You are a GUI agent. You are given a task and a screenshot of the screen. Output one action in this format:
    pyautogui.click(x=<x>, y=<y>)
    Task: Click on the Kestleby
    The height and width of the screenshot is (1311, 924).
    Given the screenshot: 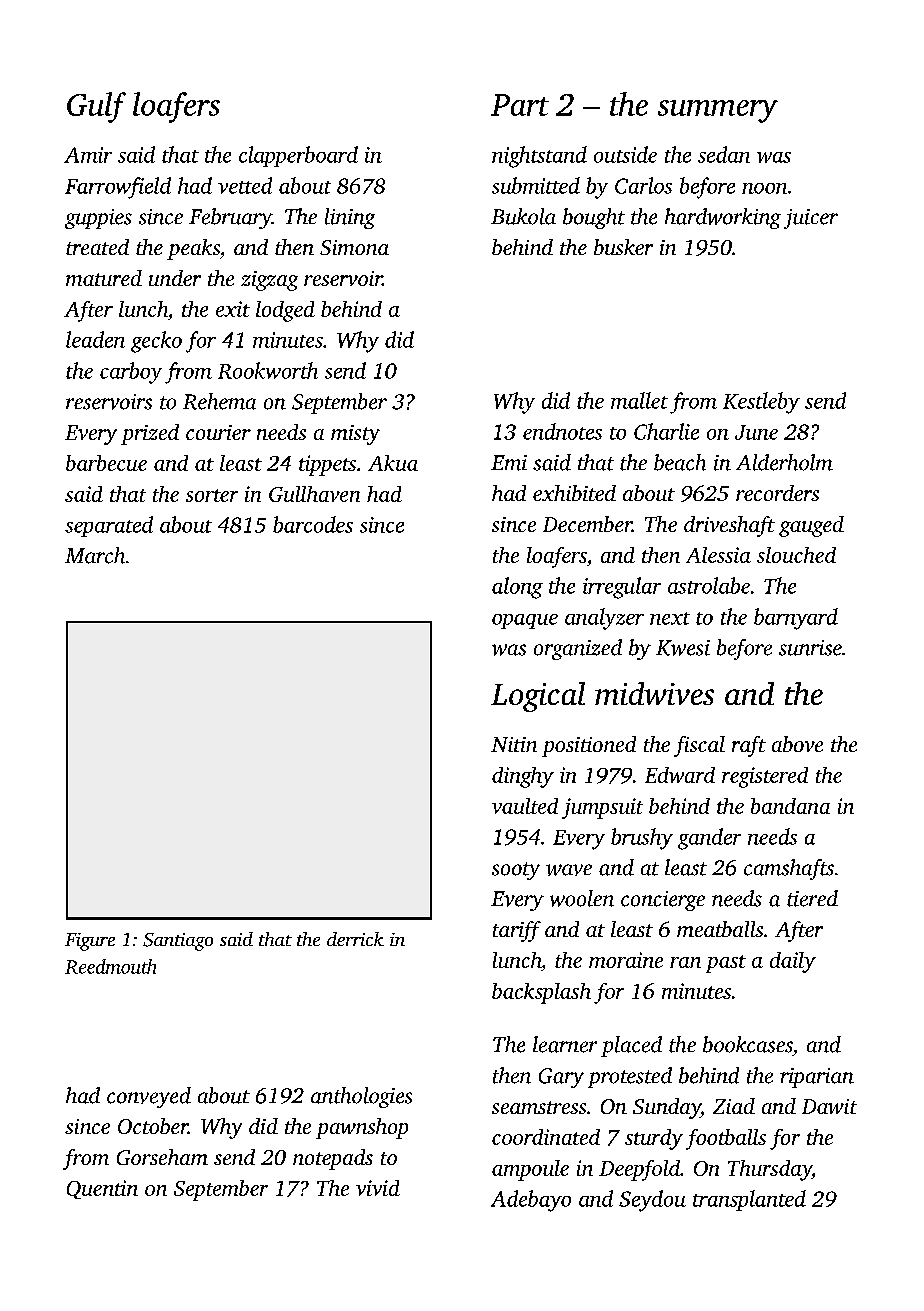 What is the action you would take?
    pyautogui.click(x=761, y=403)
